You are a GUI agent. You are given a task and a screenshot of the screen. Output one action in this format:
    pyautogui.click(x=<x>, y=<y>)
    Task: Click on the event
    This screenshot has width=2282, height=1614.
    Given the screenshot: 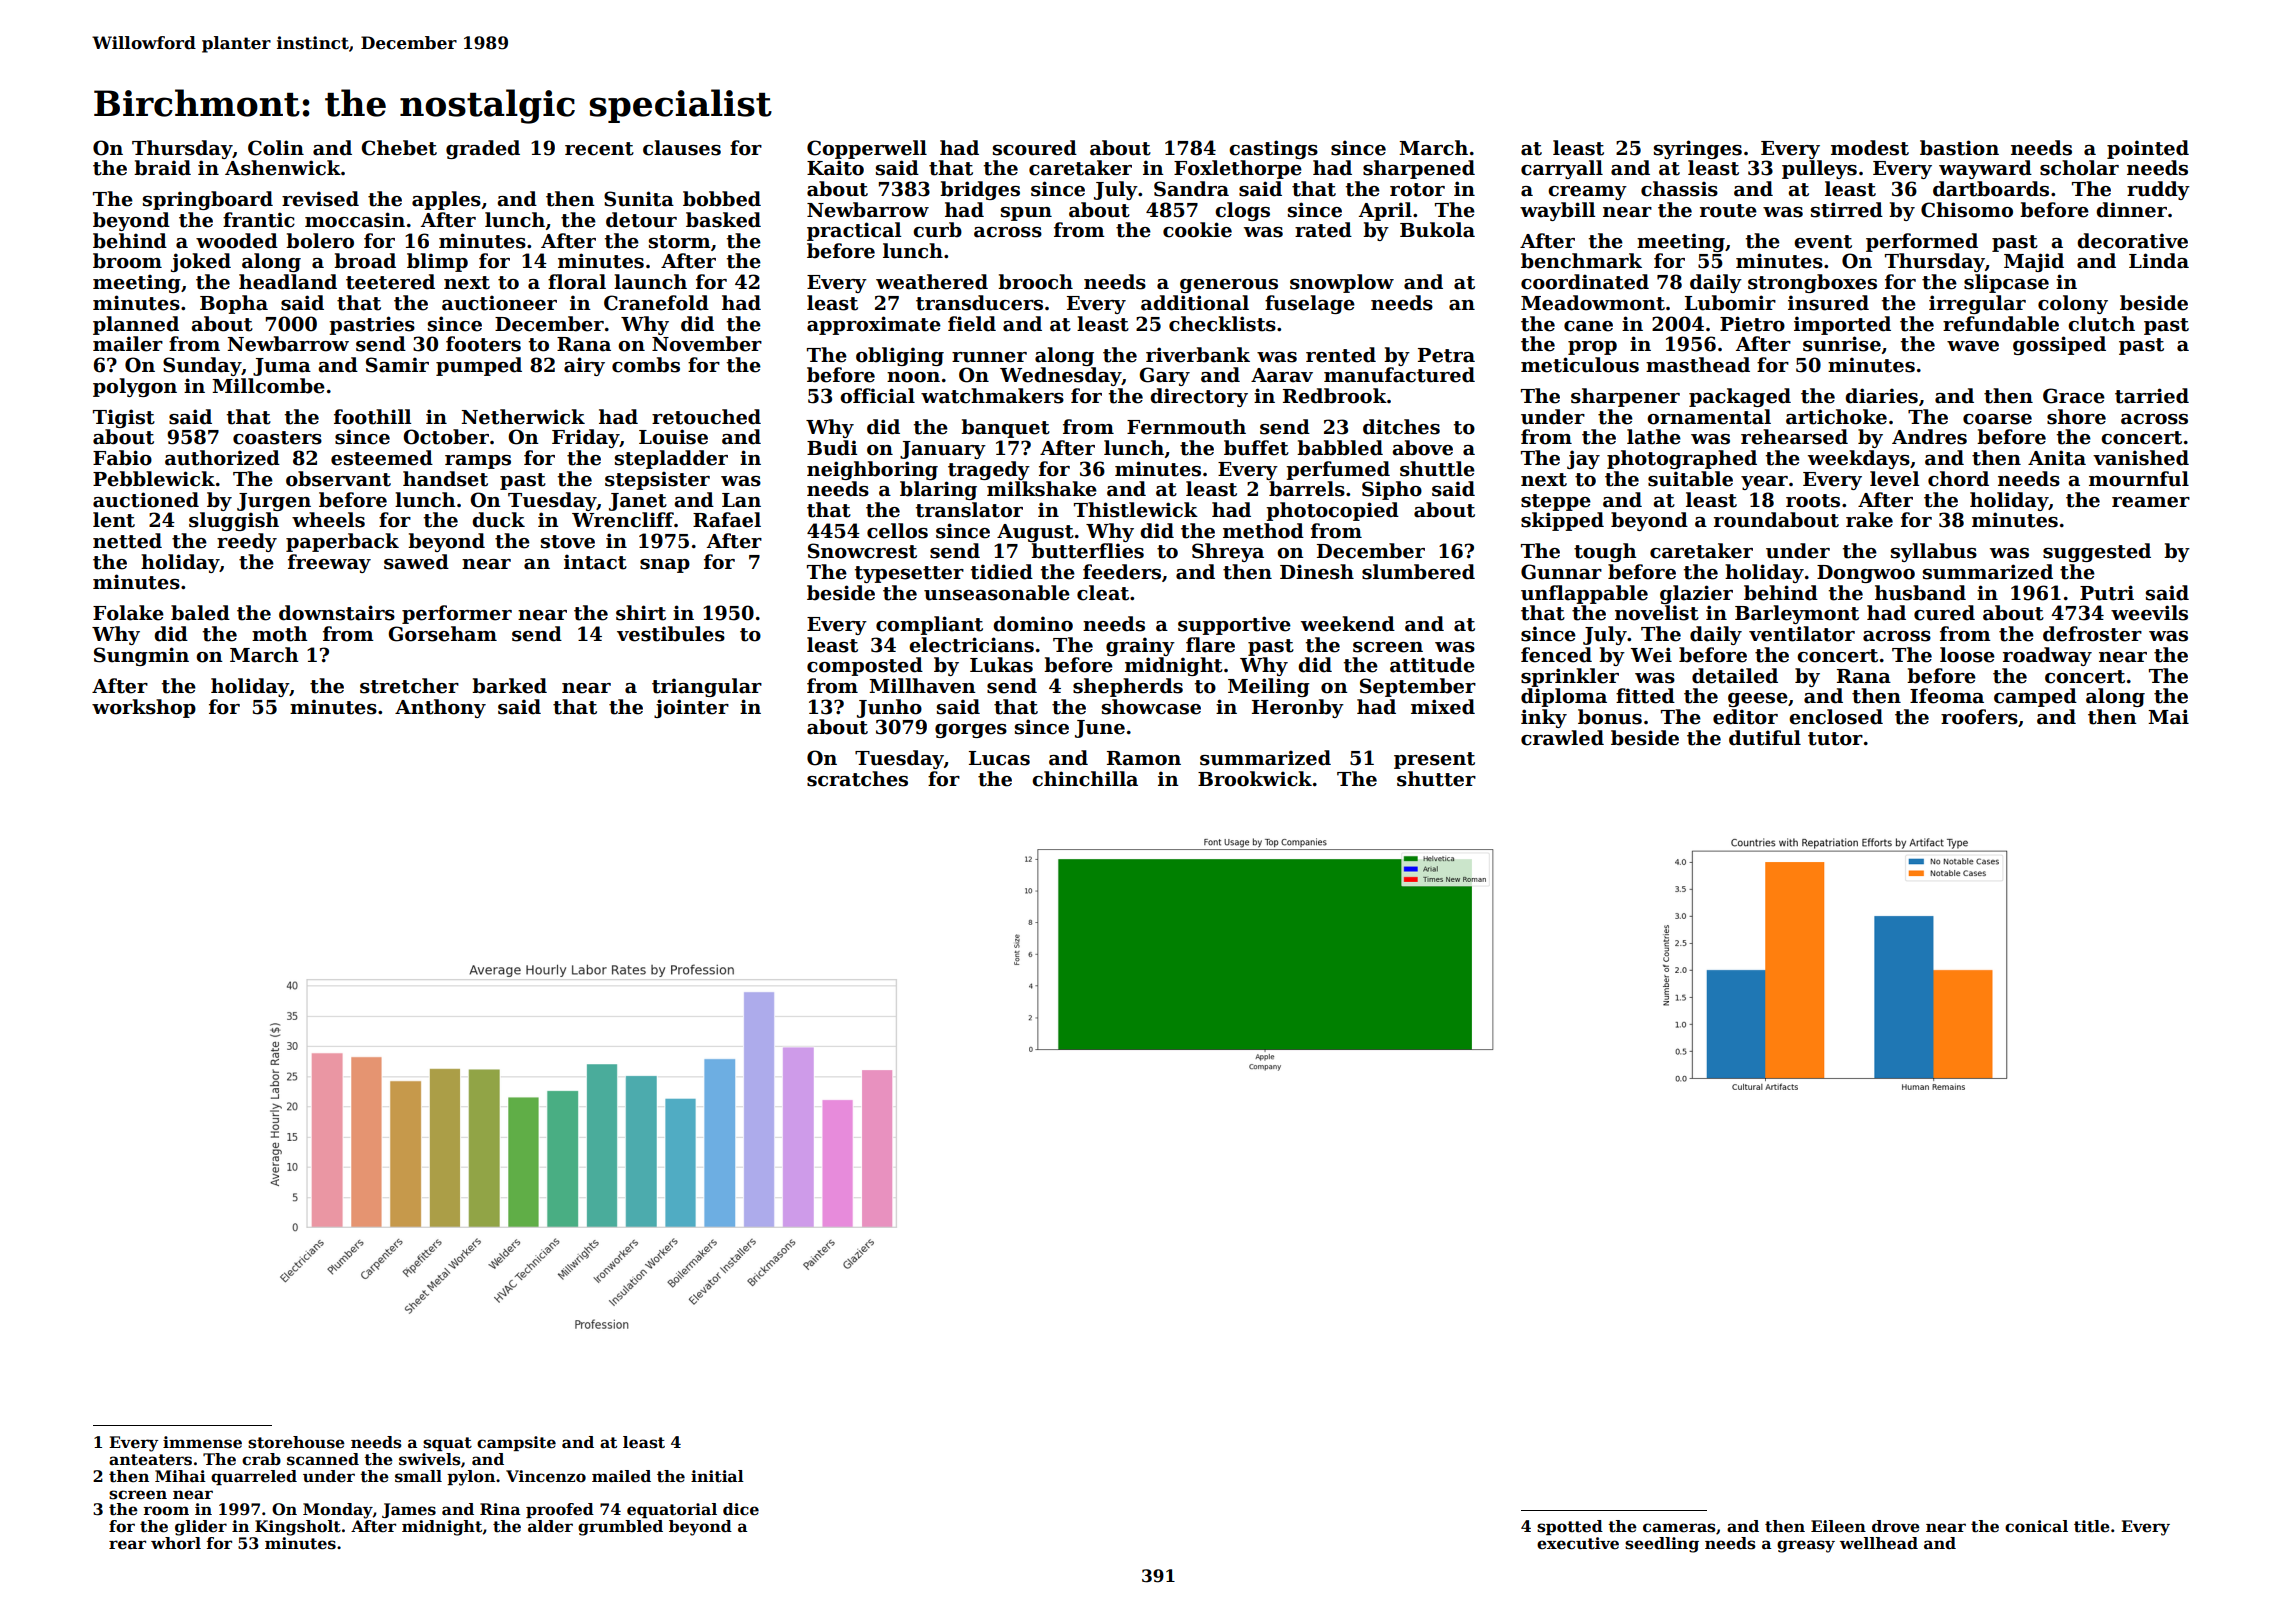 What is the action you would take?
    pyautogui.click(x=1823, y=242)
